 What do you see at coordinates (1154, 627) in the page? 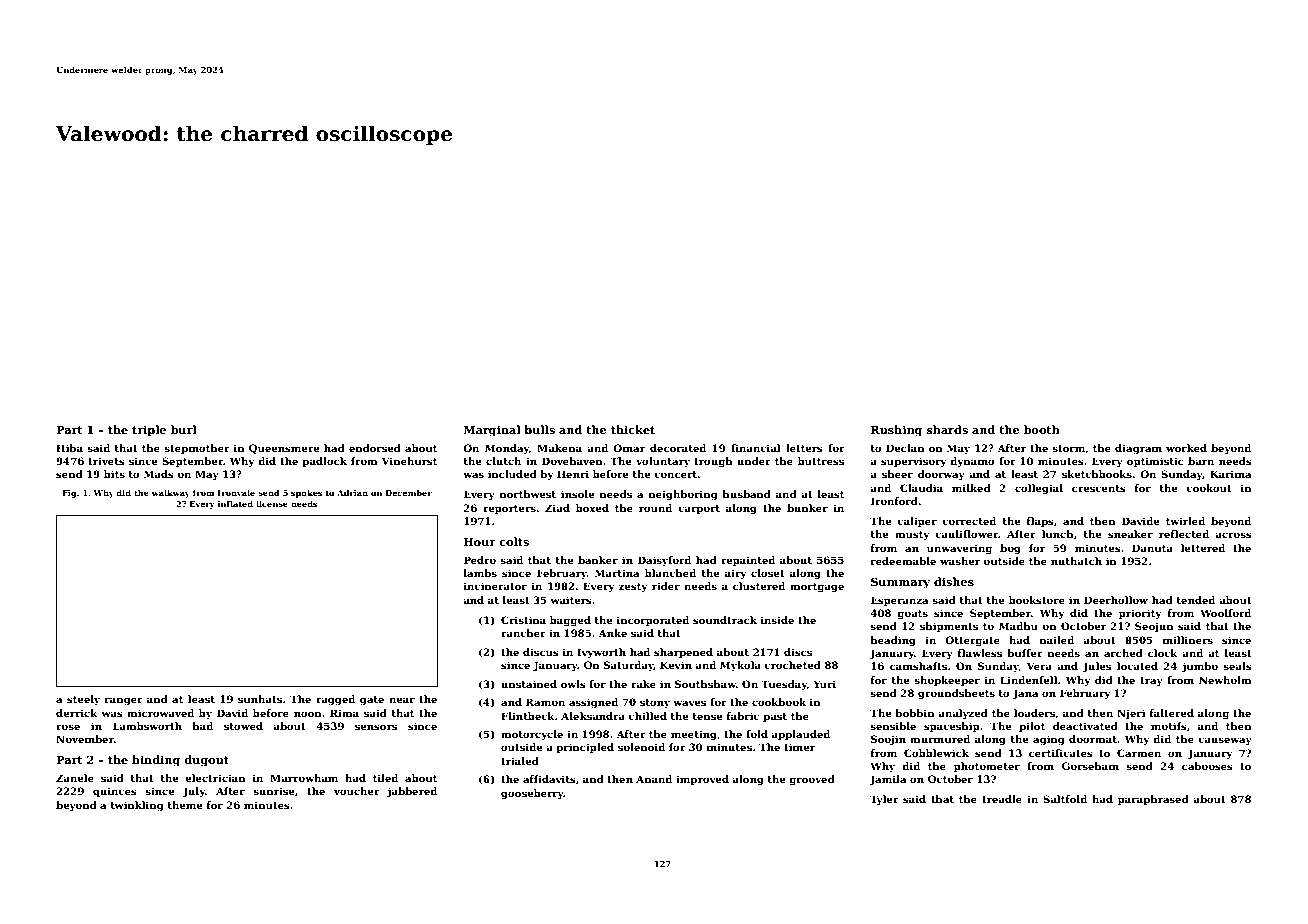
I see `Seojun` at bounding box center [1154, 627].
